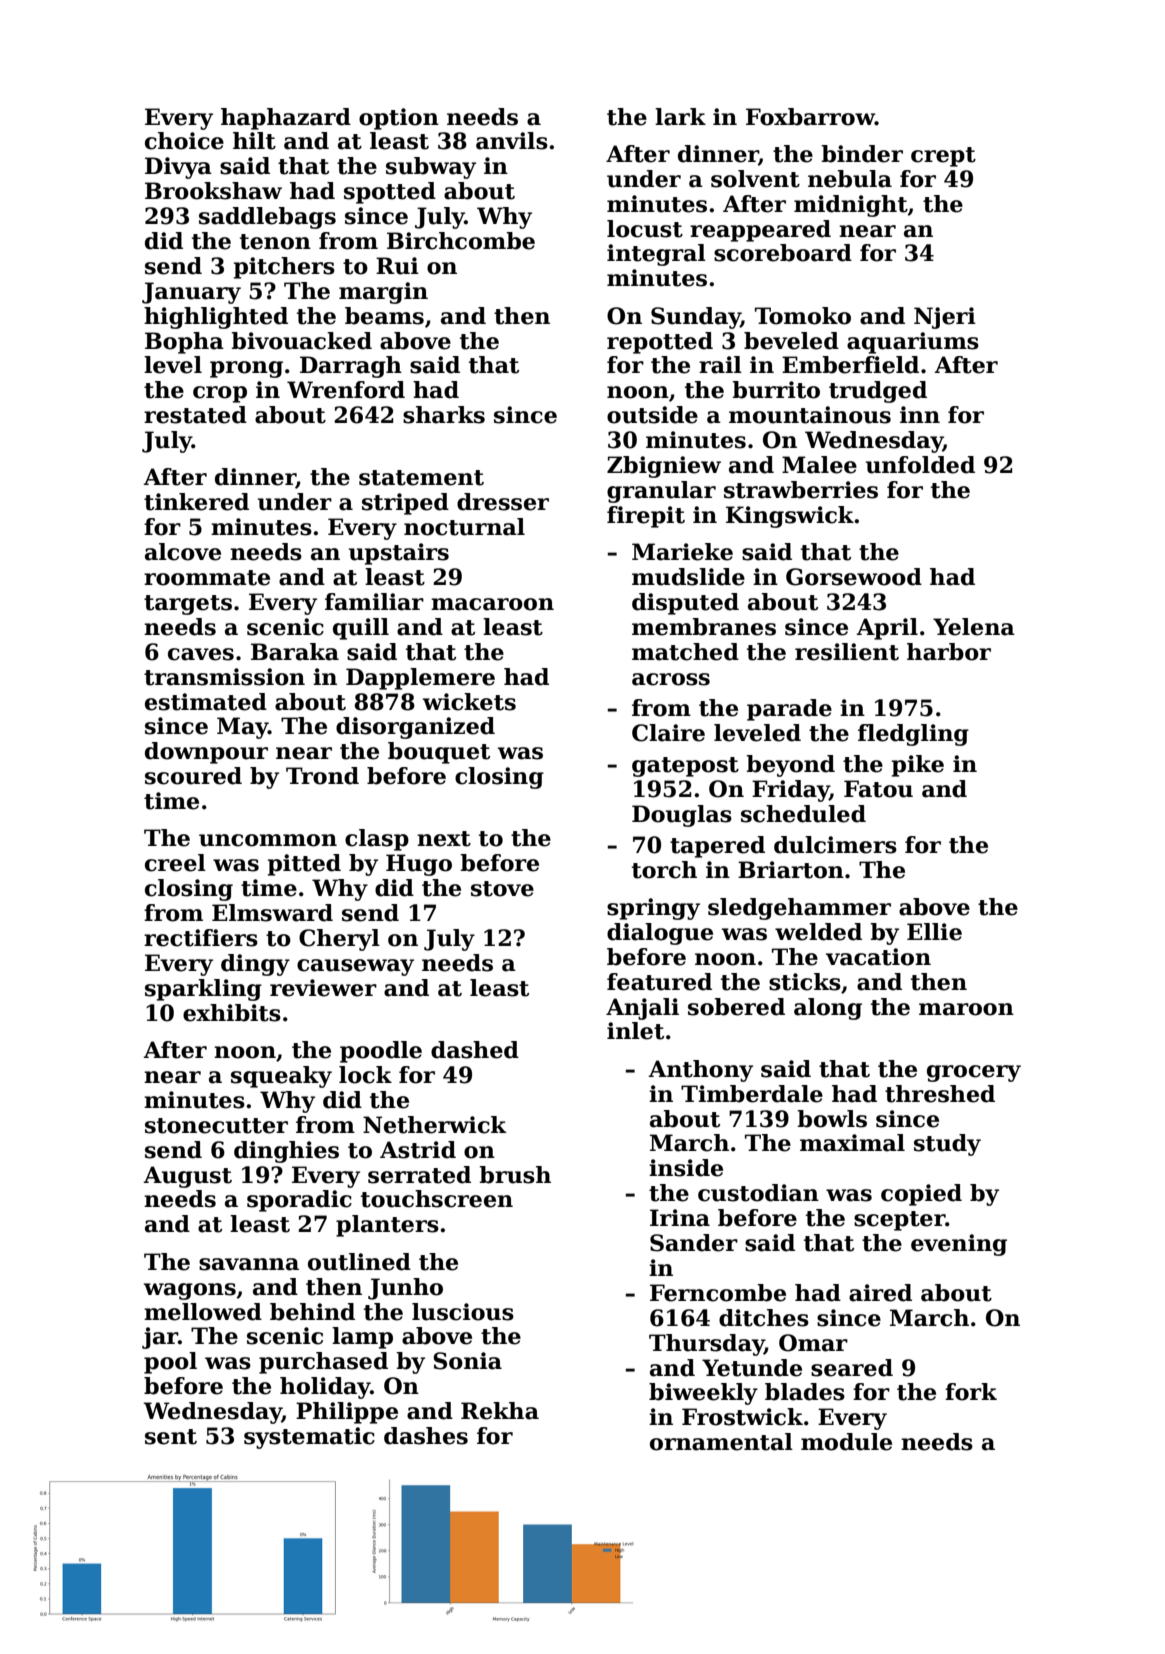  I want to click on haphazard, so click(286, 119).
